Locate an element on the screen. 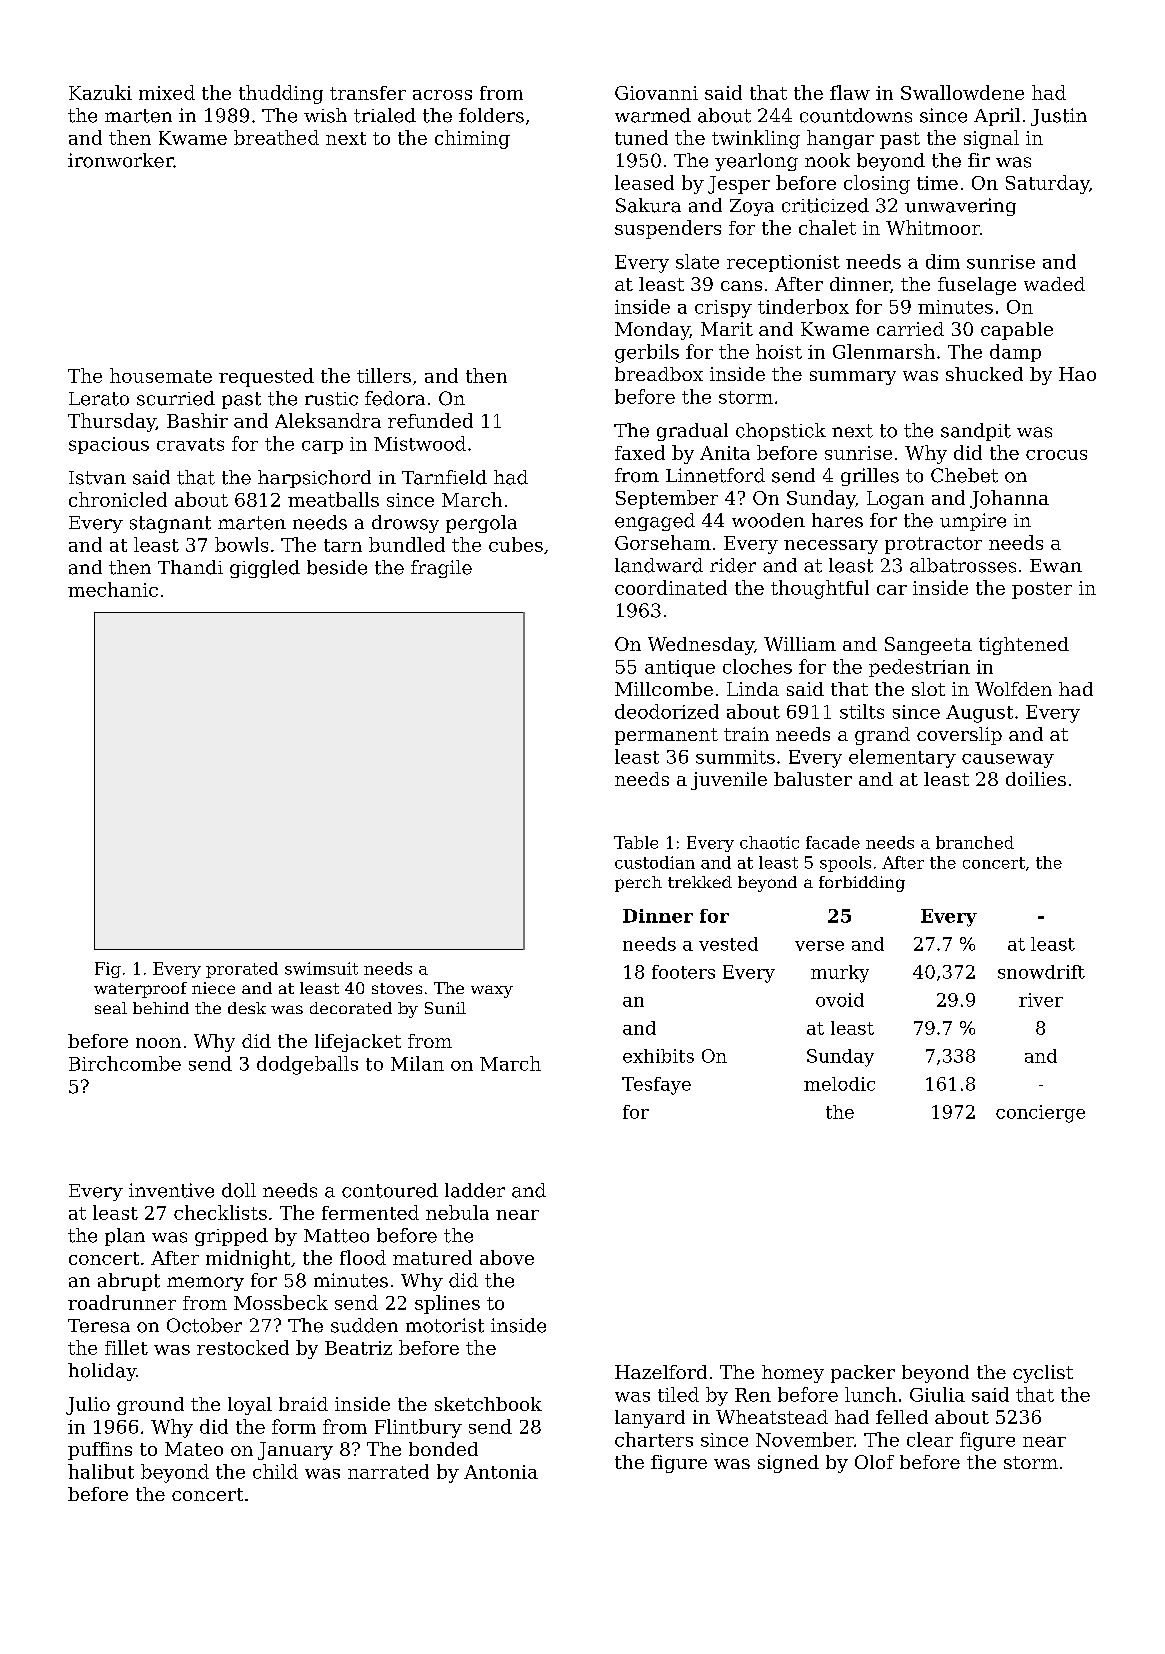  waded is located at coordinates (1054, 284).
